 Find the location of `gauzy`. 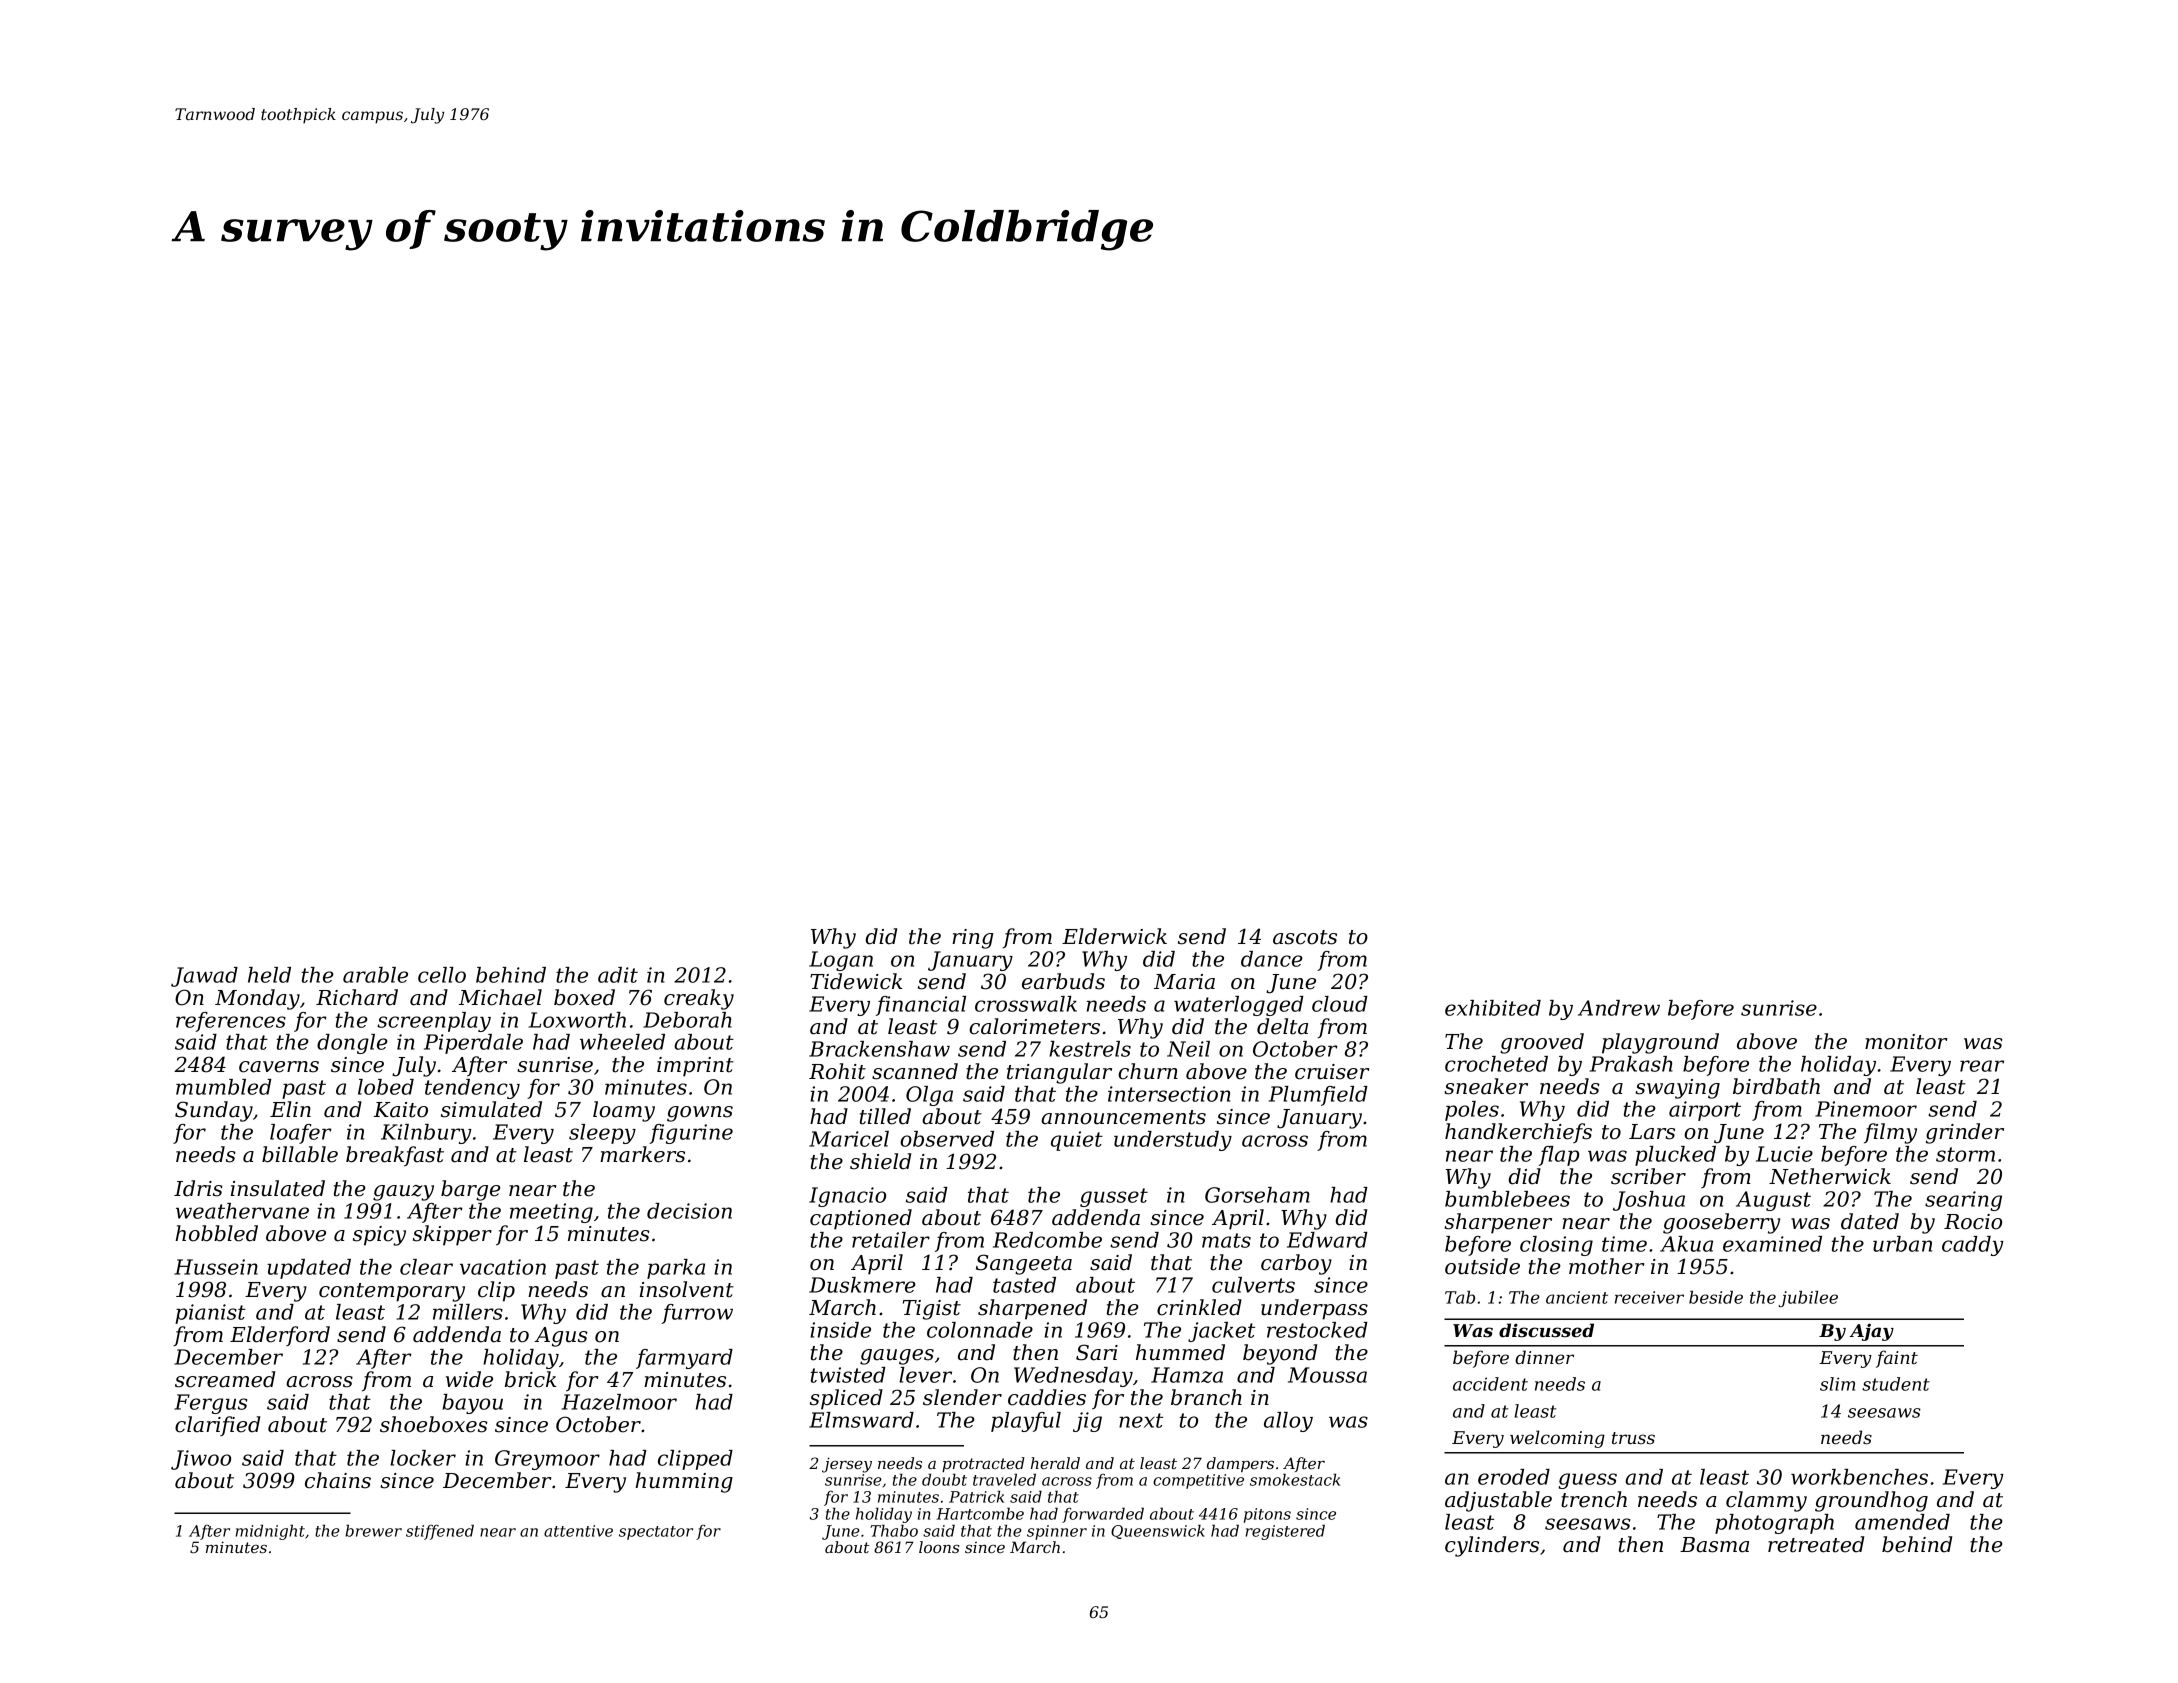

gauzy is located at coordinates (403, 1193).
